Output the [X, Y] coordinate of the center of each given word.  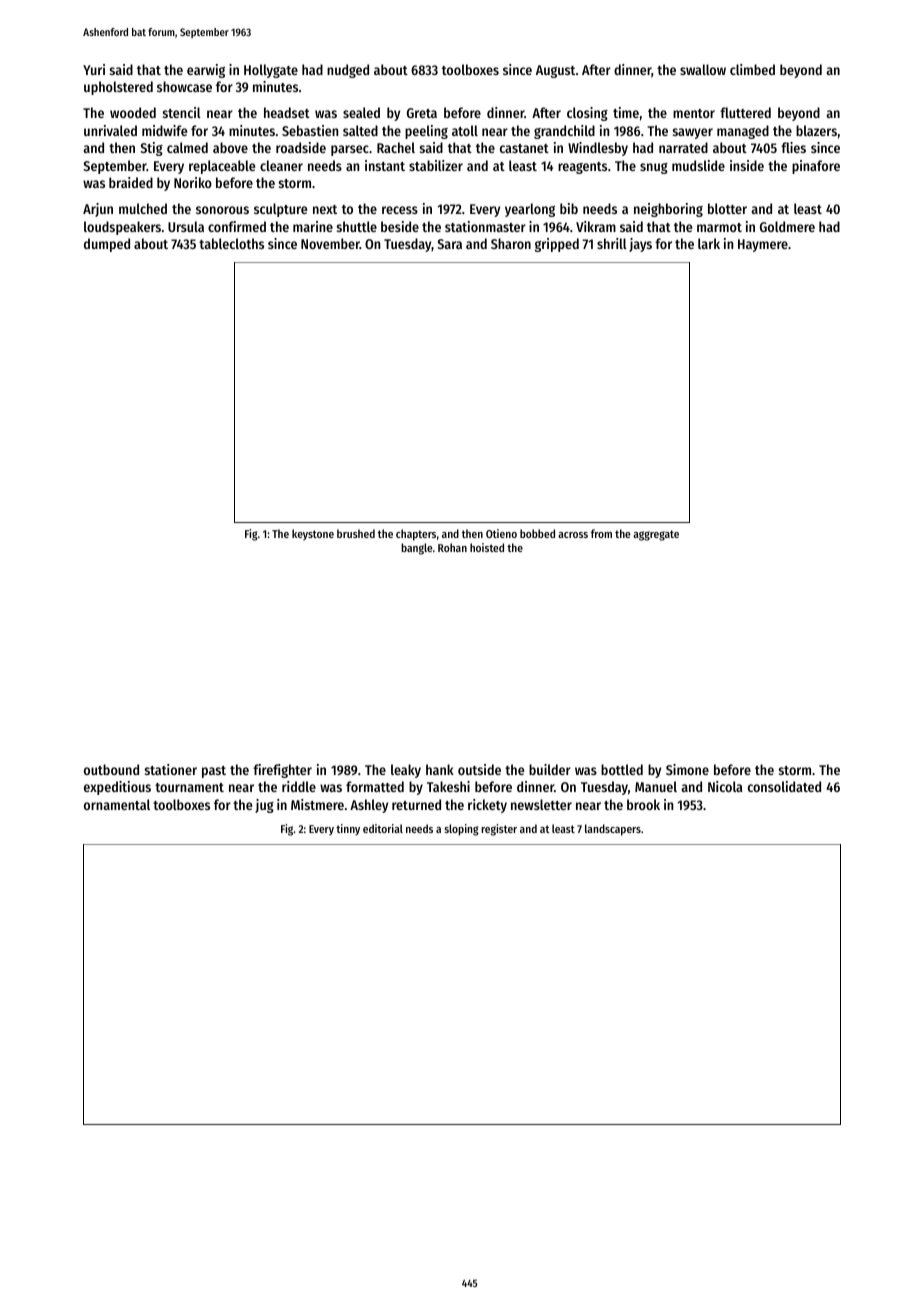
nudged [348, 71]
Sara [449, 244]
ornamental [117, 804]
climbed [752, 69]
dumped [107, 245]
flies [793, 147]
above [230, 147]
